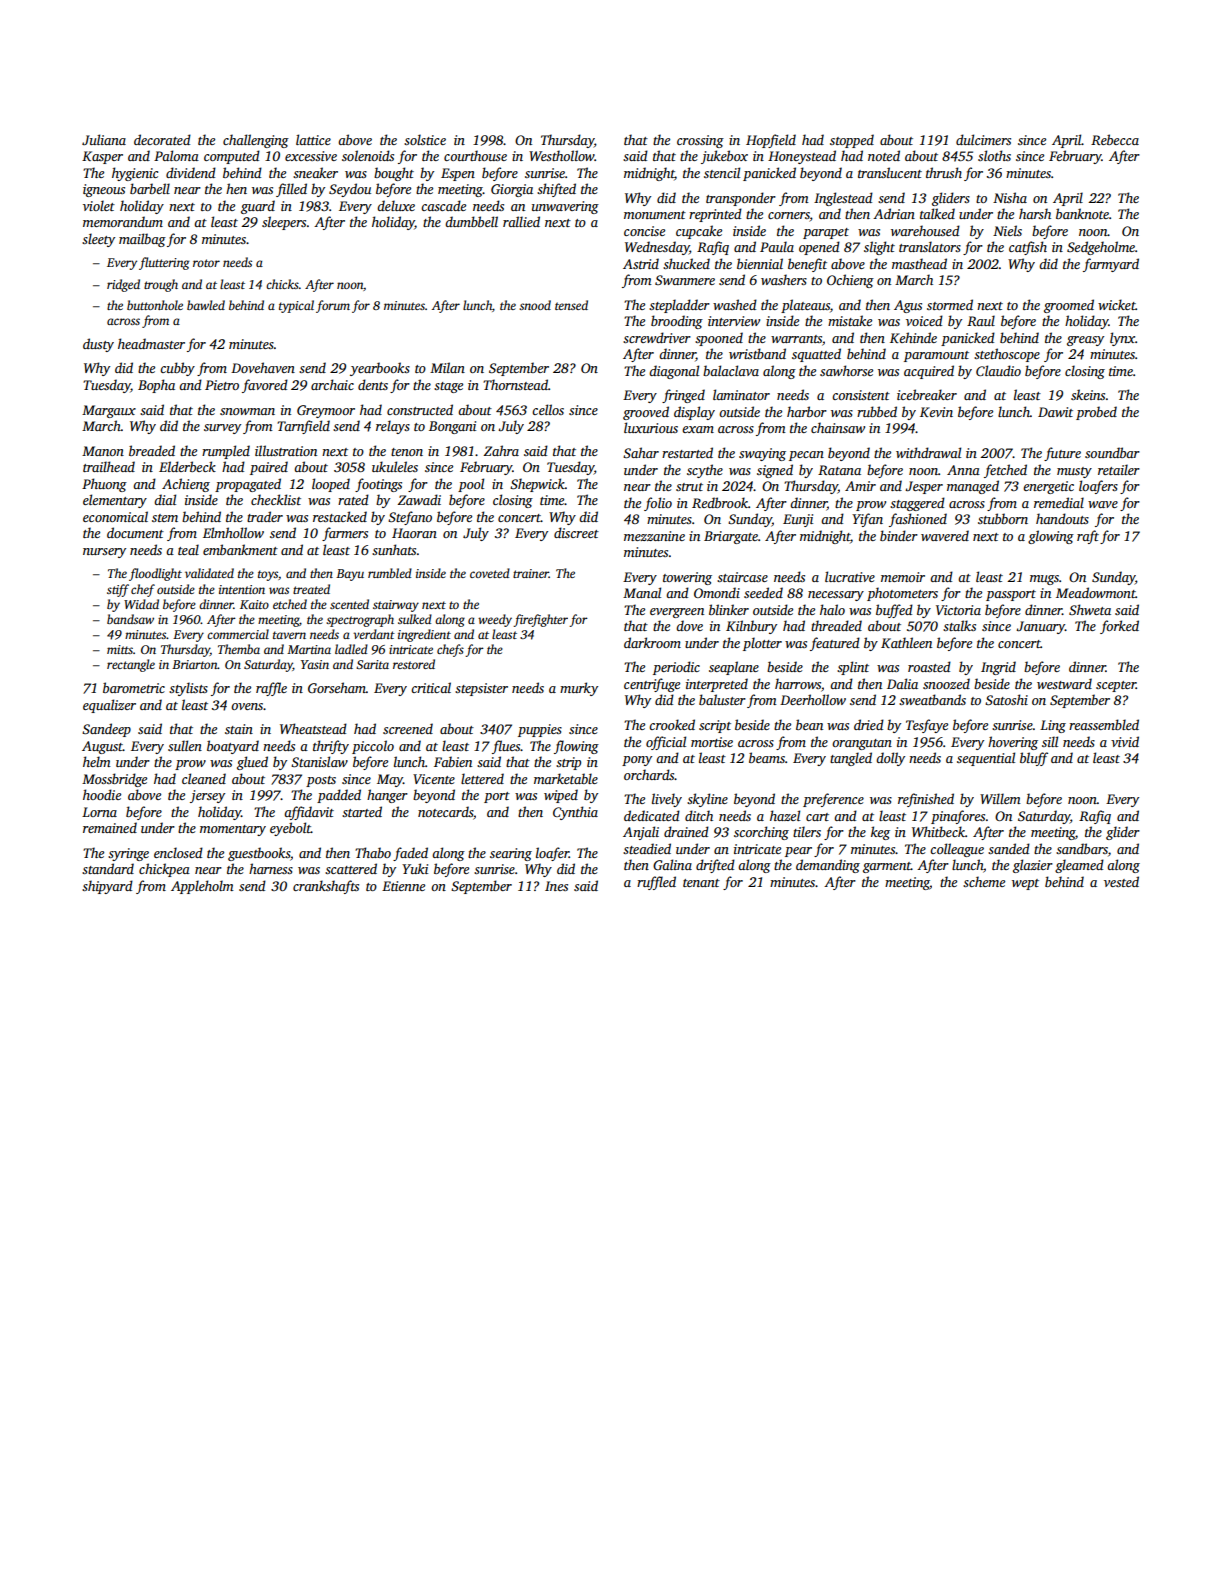  Describe the element at coordinates (284, 223) in the image. I see `sleepers` at that location.
